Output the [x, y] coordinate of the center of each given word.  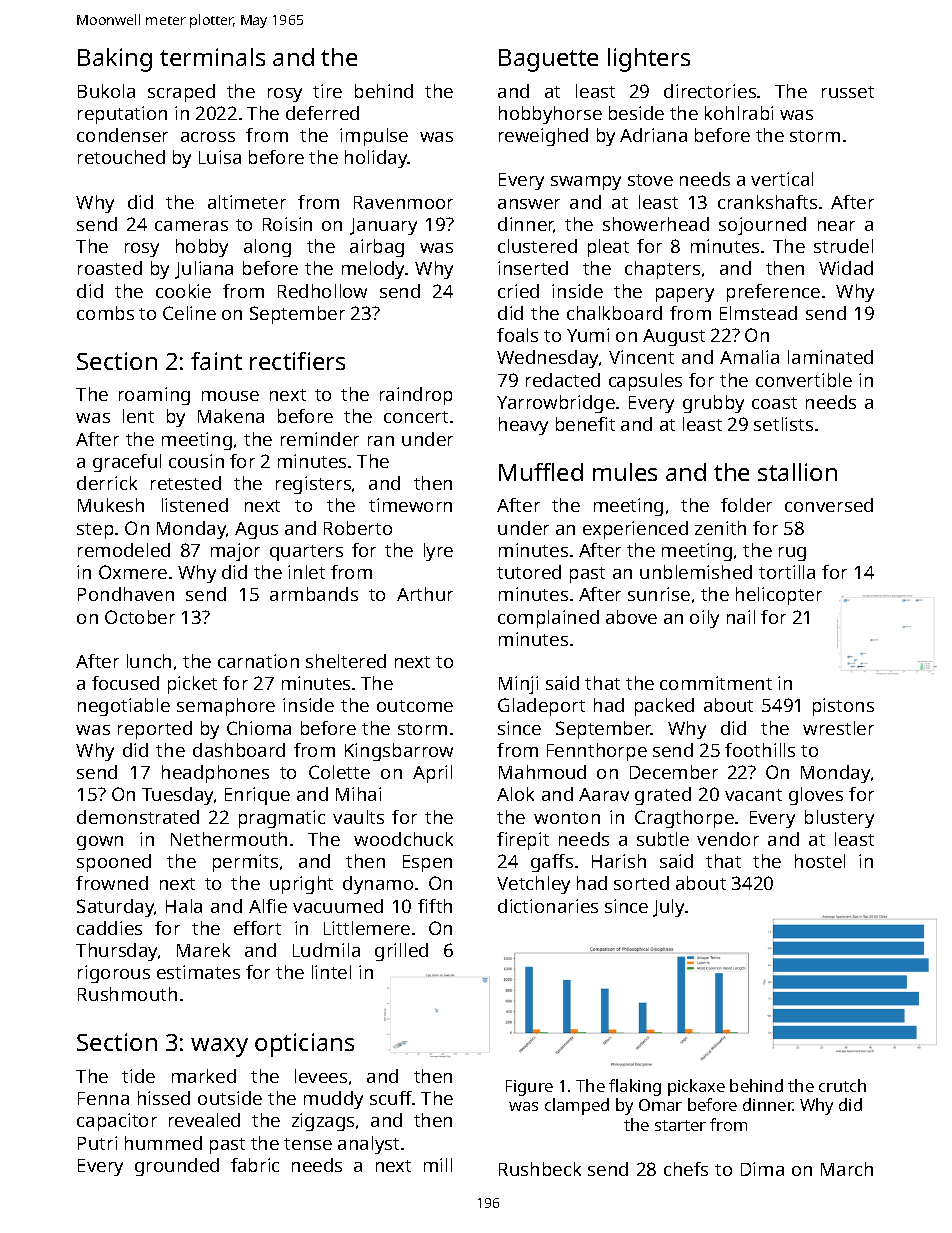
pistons [843, 707]
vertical [782, 179]
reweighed [543, 137]
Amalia [749, 357]
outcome [415, 706]
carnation [258, 661]
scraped [181, 93]
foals [517, 335]
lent [138, 416]
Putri [97, 1143]
